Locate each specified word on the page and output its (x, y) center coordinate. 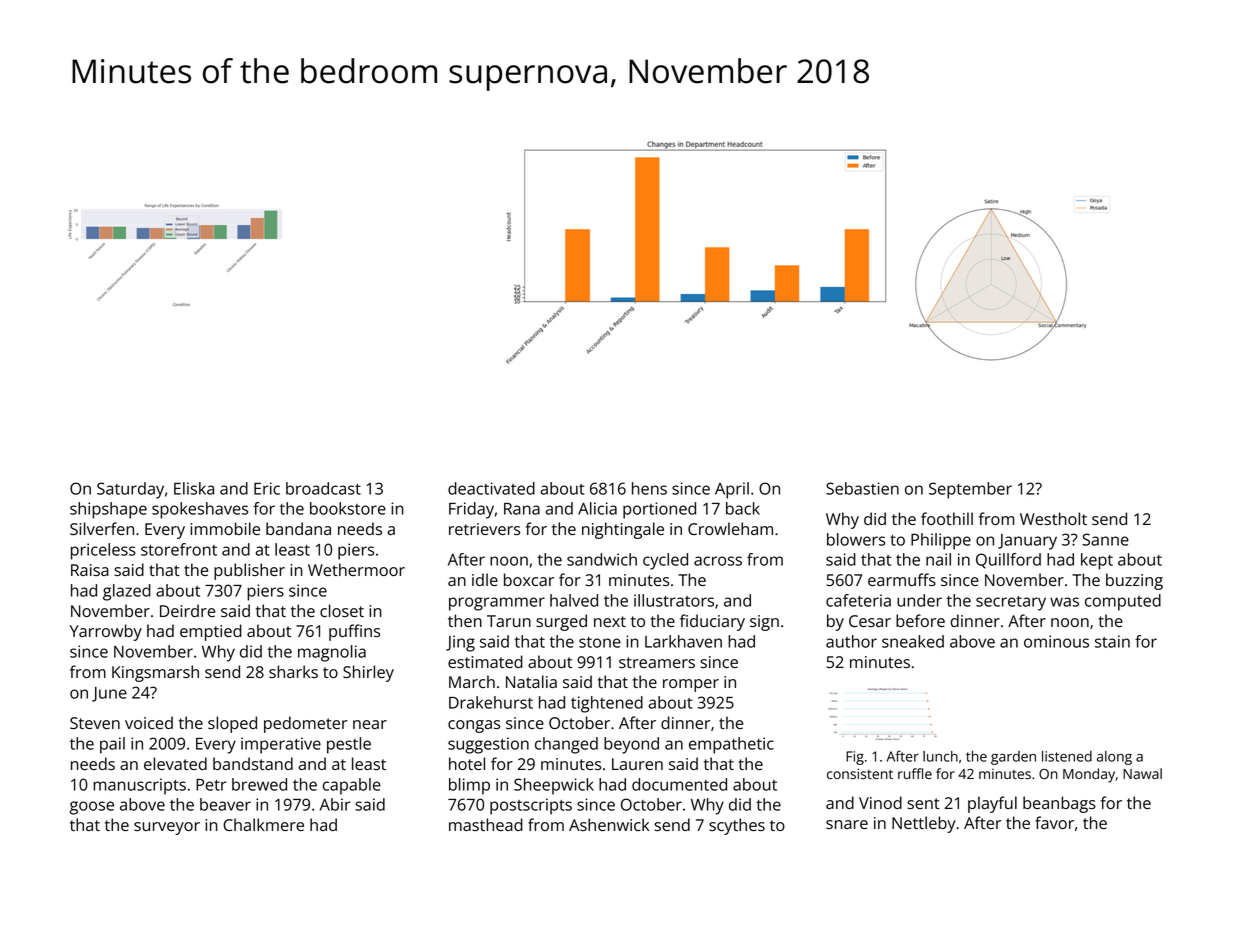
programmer (497, 604)
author (851, 641)
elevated (175, 763)
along (1114, 758)
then (465, 620)
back (743, 508)
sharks (293, 671)
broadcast (323, 488)
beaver (225, 804)
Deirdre (187, 610)
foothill (947, 518)
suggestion (488, 745)
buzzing (1134, 581)
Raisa (90, 570)
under (919, 600)
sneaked (913, 641)
